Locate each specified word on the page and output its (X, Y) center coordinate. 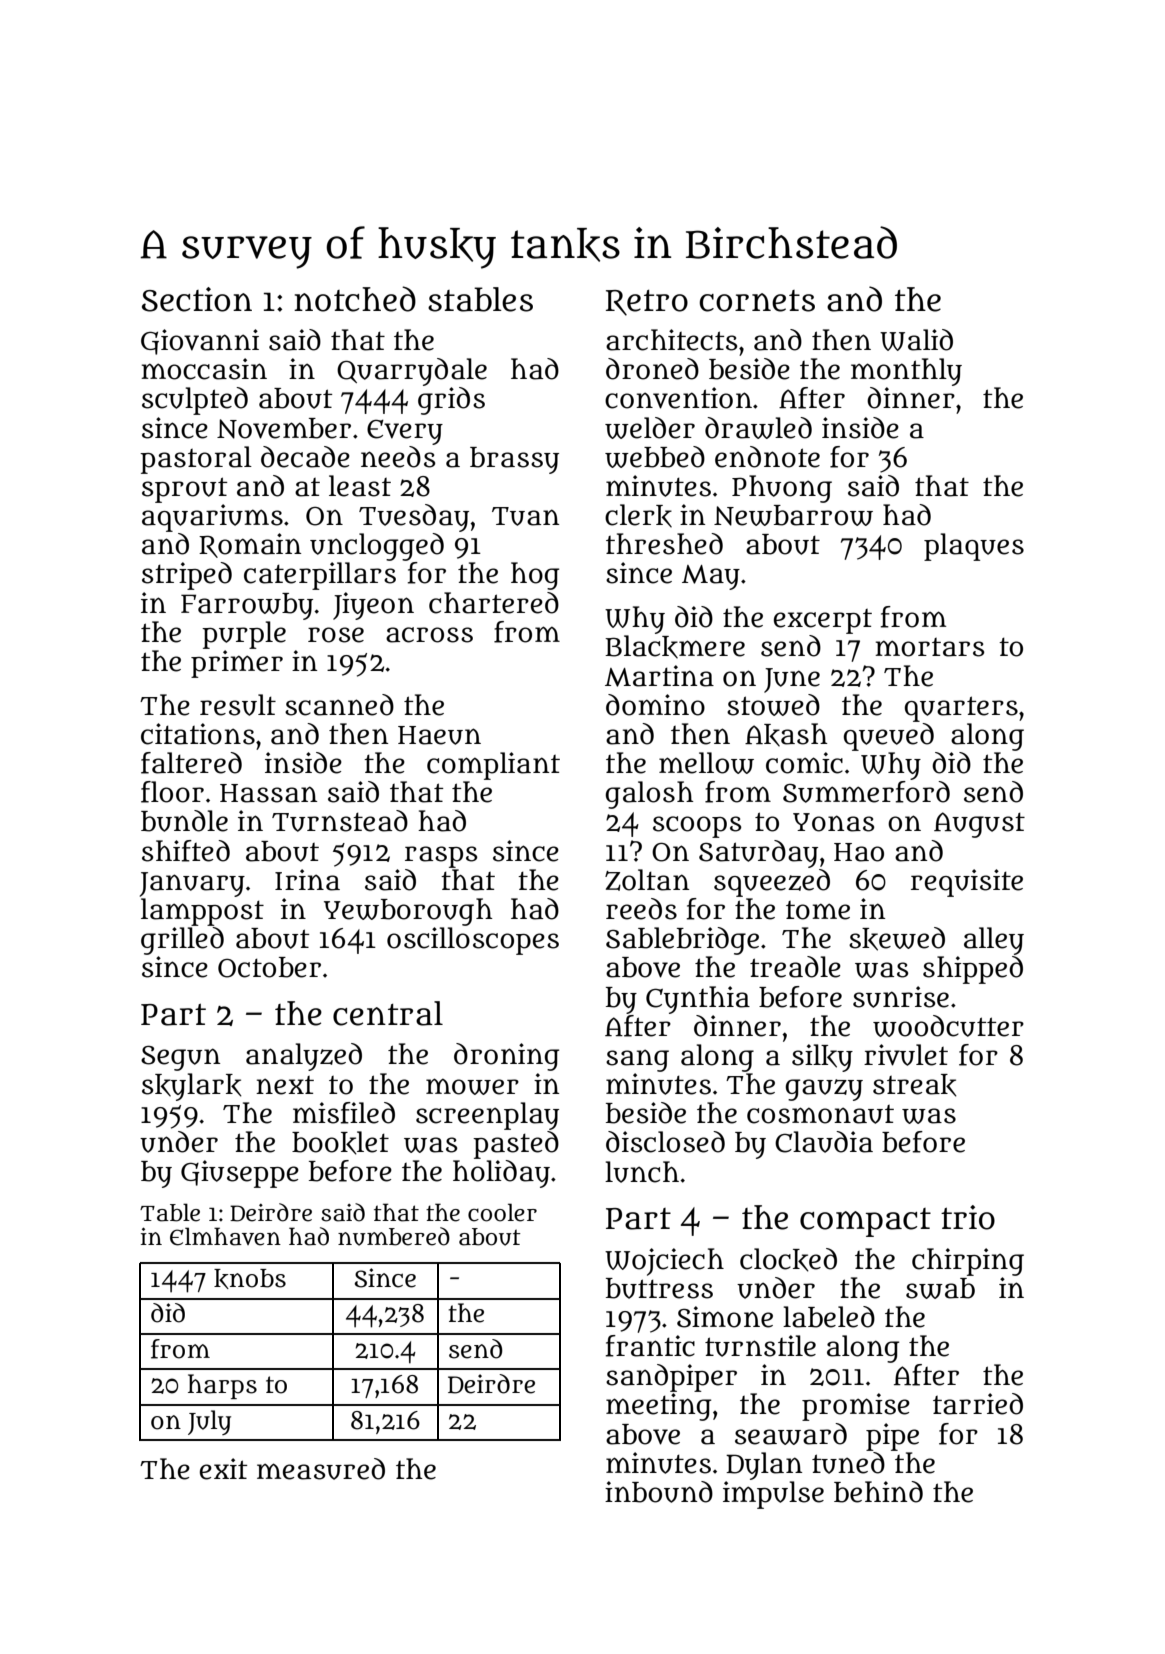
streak (915, 1085)
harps (222, 1386)
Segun (180, 1058)
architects (671, 340)
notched (355, 299)
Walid (916, 340)
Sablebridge (682, 941)
